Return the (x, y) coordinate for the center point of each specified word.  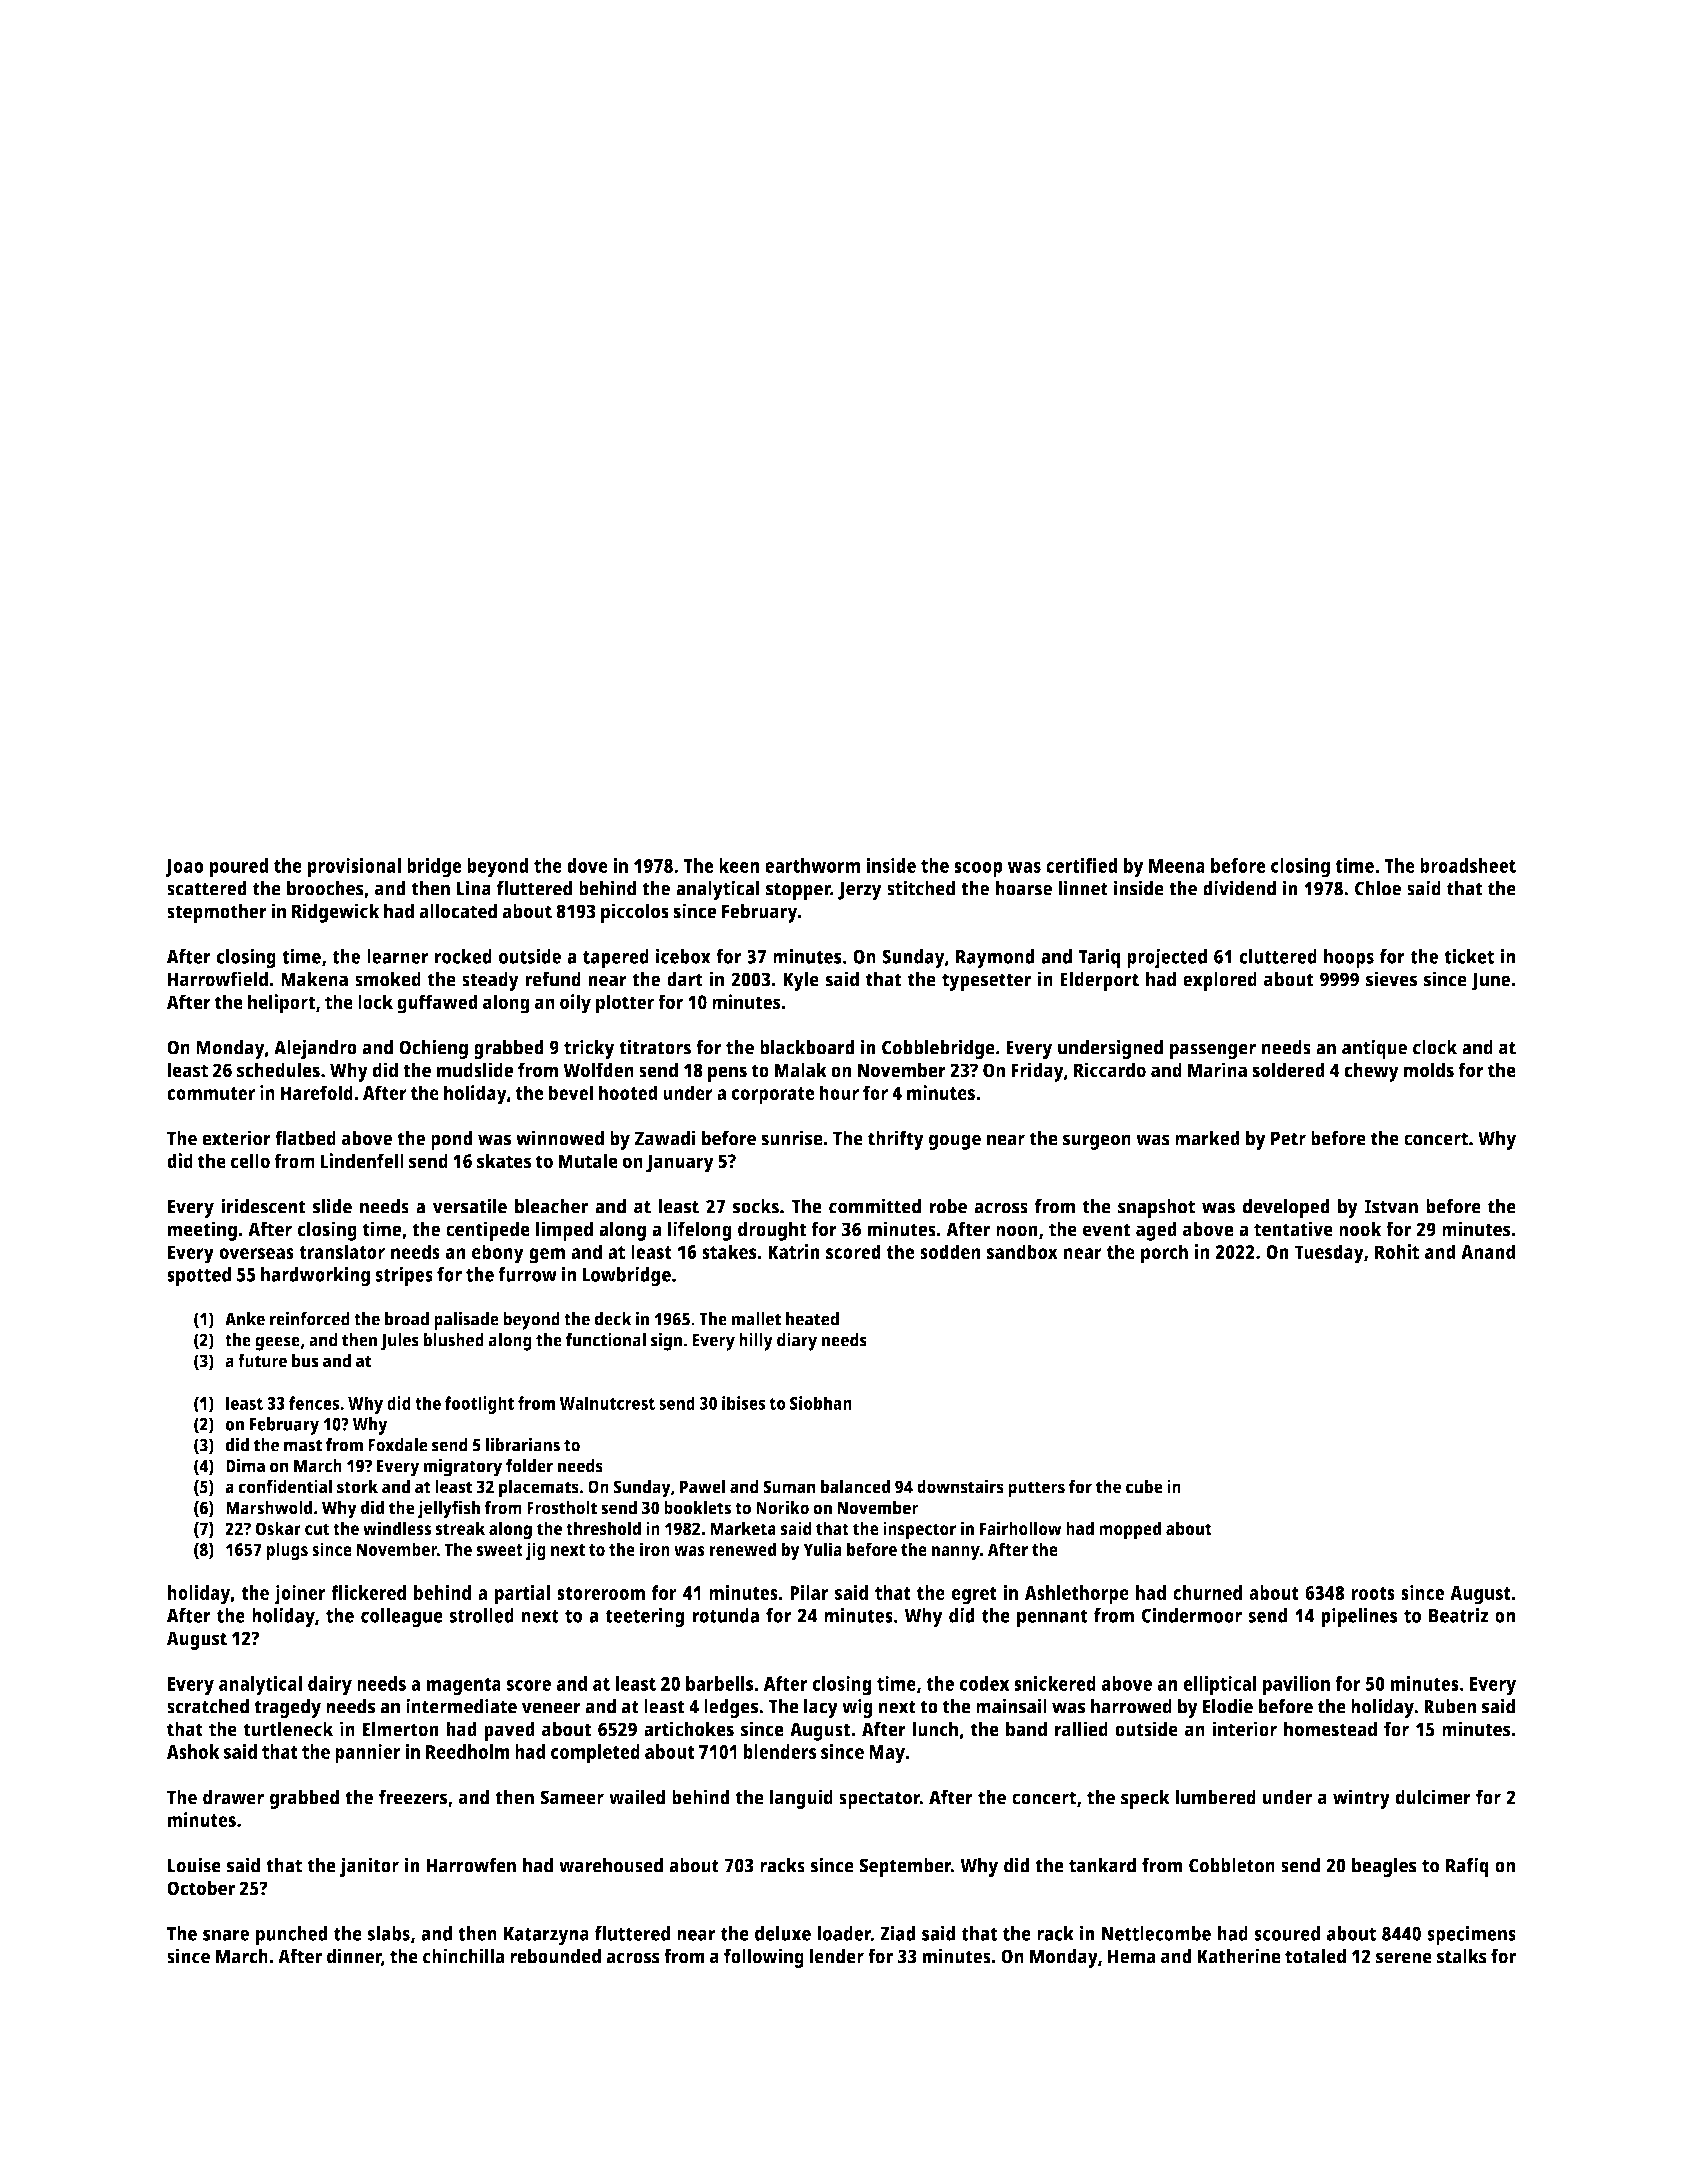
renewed (742, 1549)
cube (1144, 1487)
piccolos (635, 913)
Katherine (1239, 1956)
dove (587, 865)
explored (1220, 981)
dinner (354, 1957)
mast (303, 1445)
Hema (1131, 1956)
